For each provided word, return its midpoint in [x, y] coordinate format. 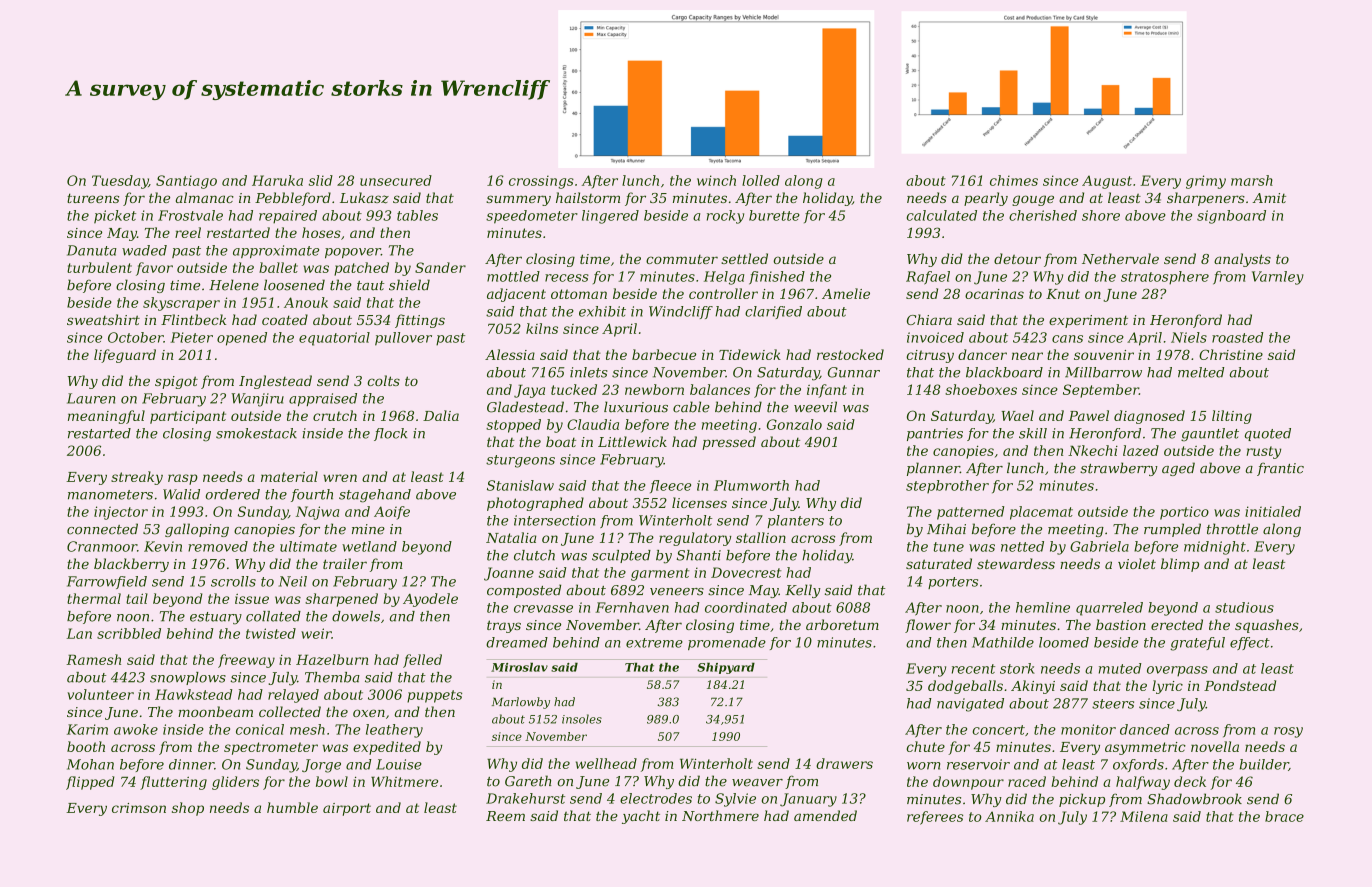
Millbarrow [1103, 372]
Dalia [441, 415]
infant [827, 391]
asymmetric [1145, 748]
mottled [513, 276]
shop [188, 809]
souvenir [1104, 355]
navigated [970, 705]
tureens [93, 198]
